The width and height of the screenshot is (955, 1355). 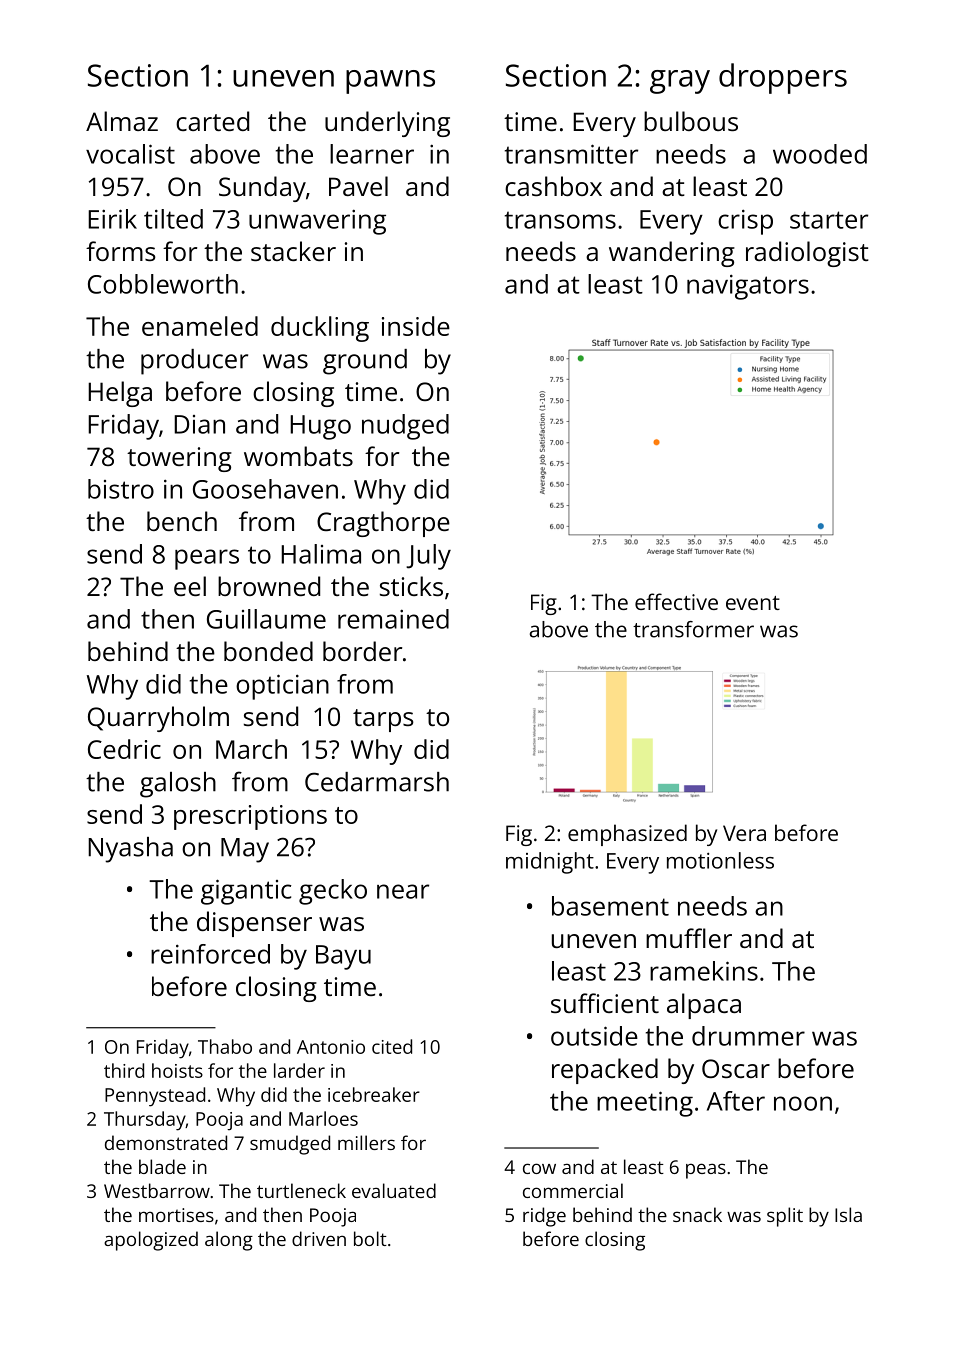 What do you see at coordinates (627, 835) in the screenshot?
I see `emphasized` at bounding box center [627, 835].
